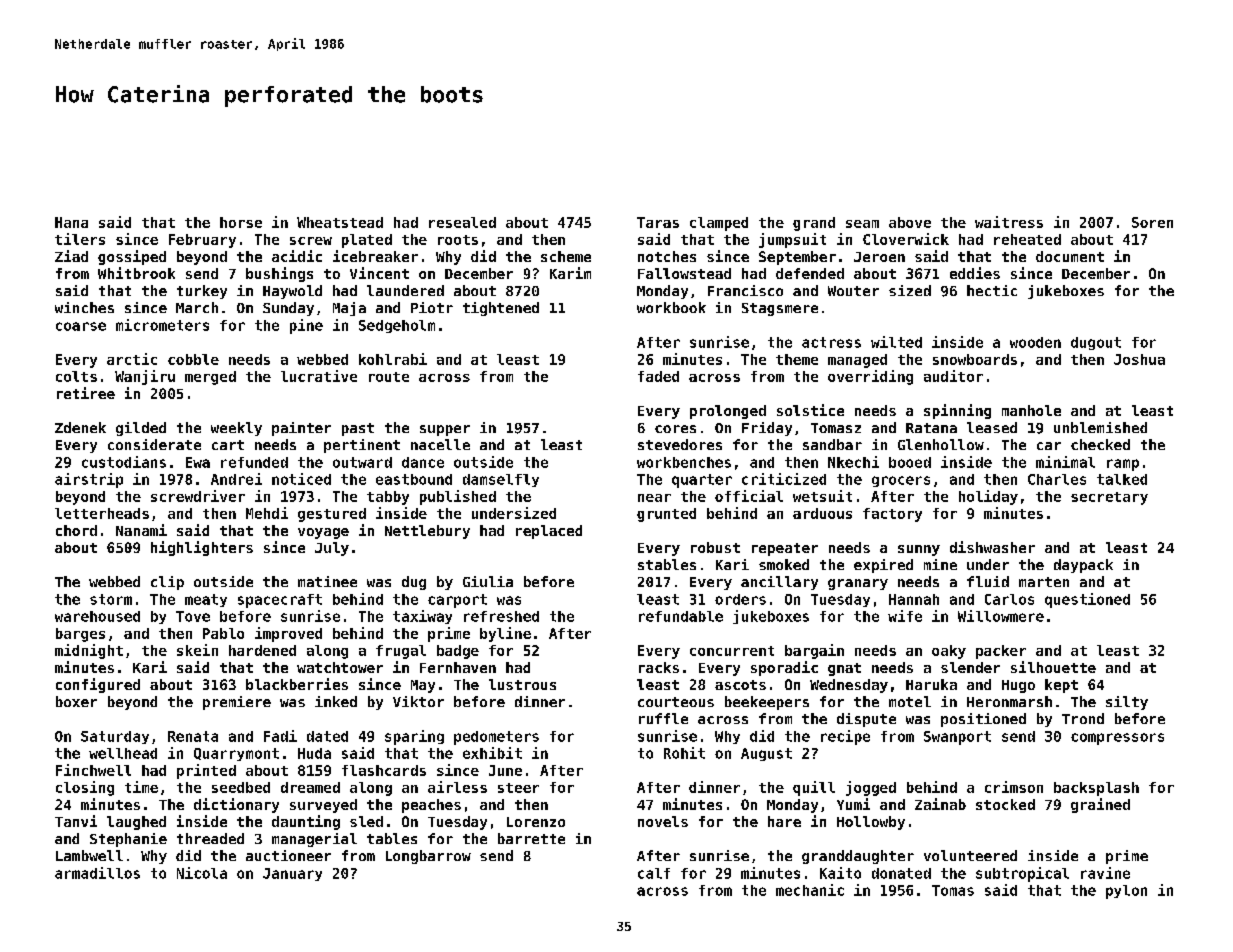  Describe the element at coordinates (658, 376) in the screenshot. I see `faded` at that location.
